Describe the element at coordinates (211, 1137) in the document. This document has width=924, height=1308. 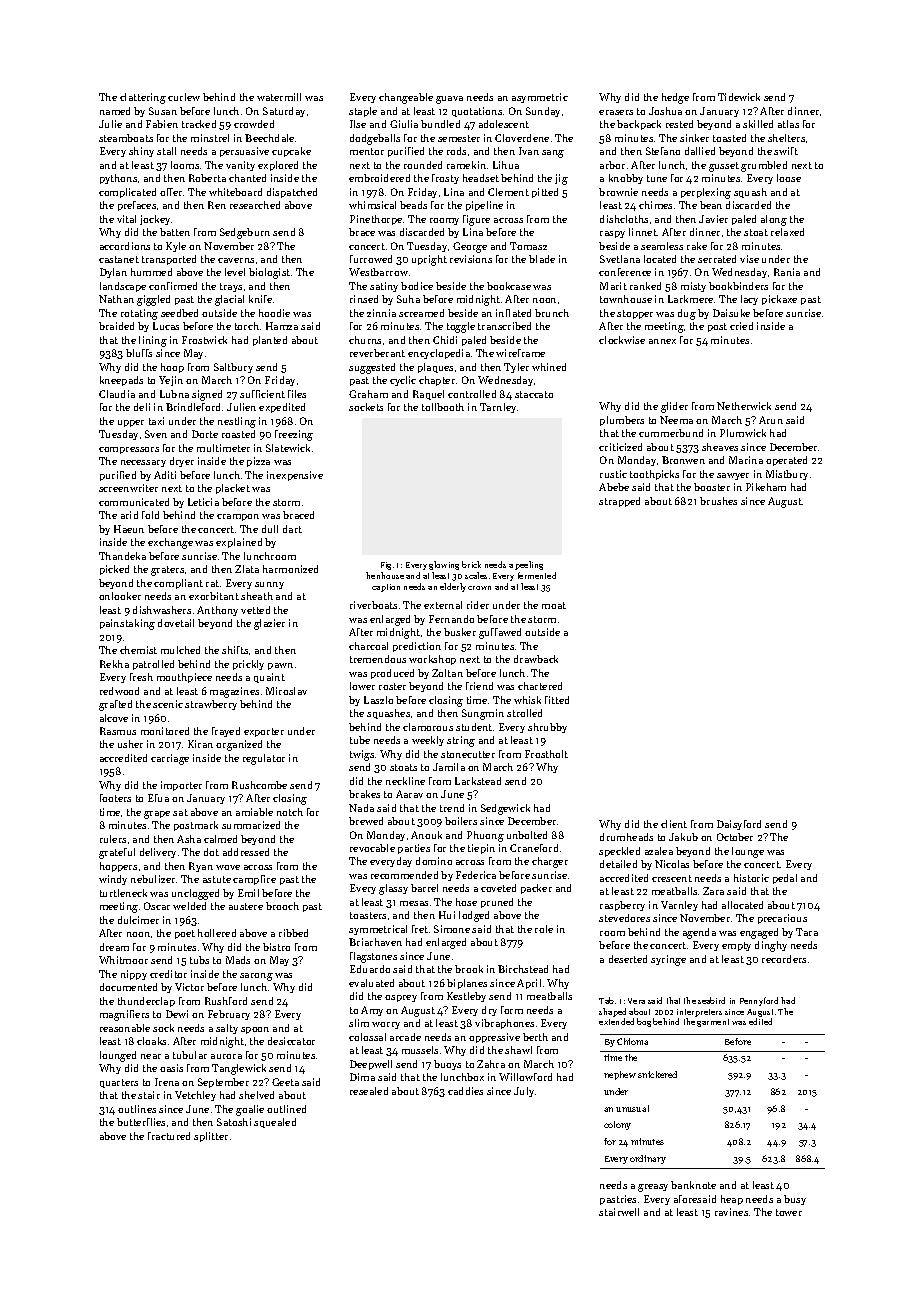
I see `splitter` at that location.
